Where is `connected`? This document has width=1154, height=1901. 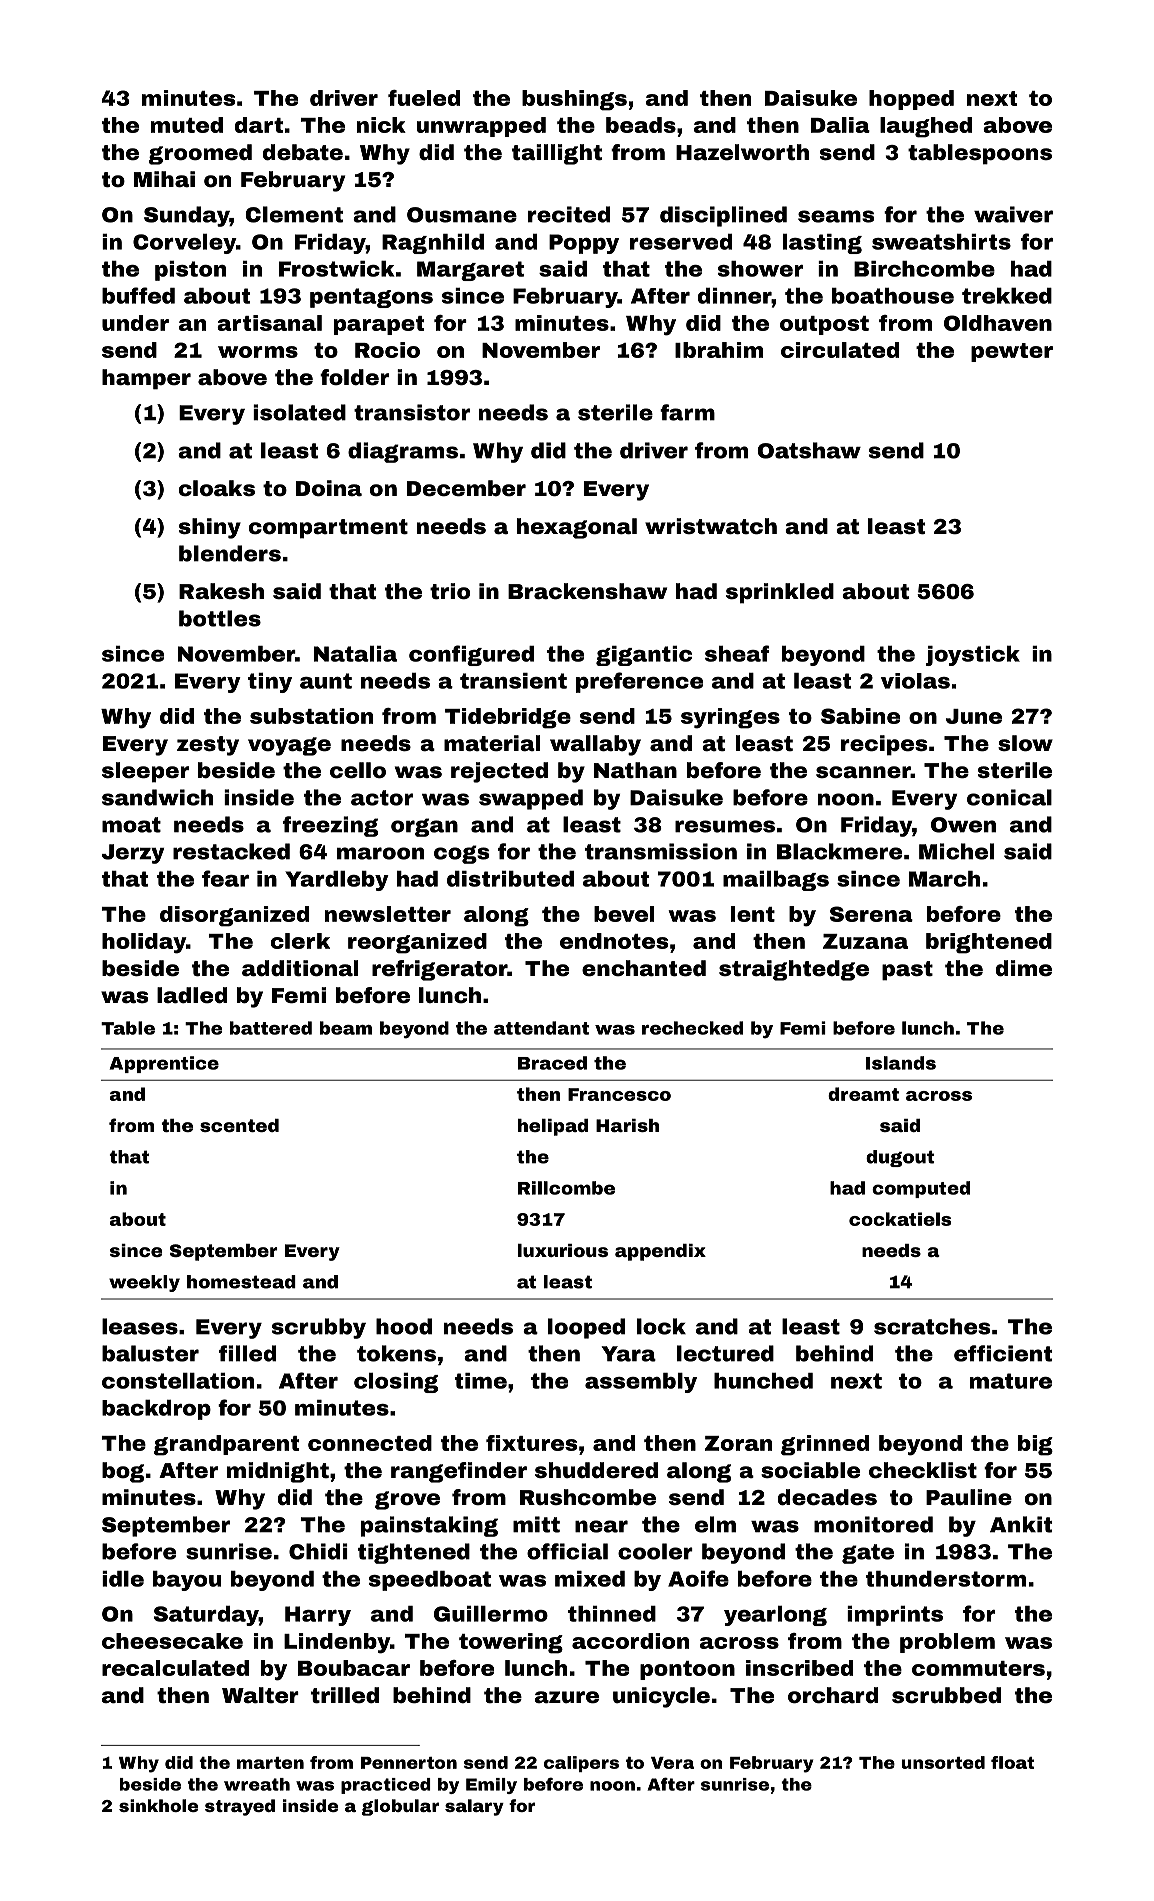
connected is located at coordinates (370, 1443).
